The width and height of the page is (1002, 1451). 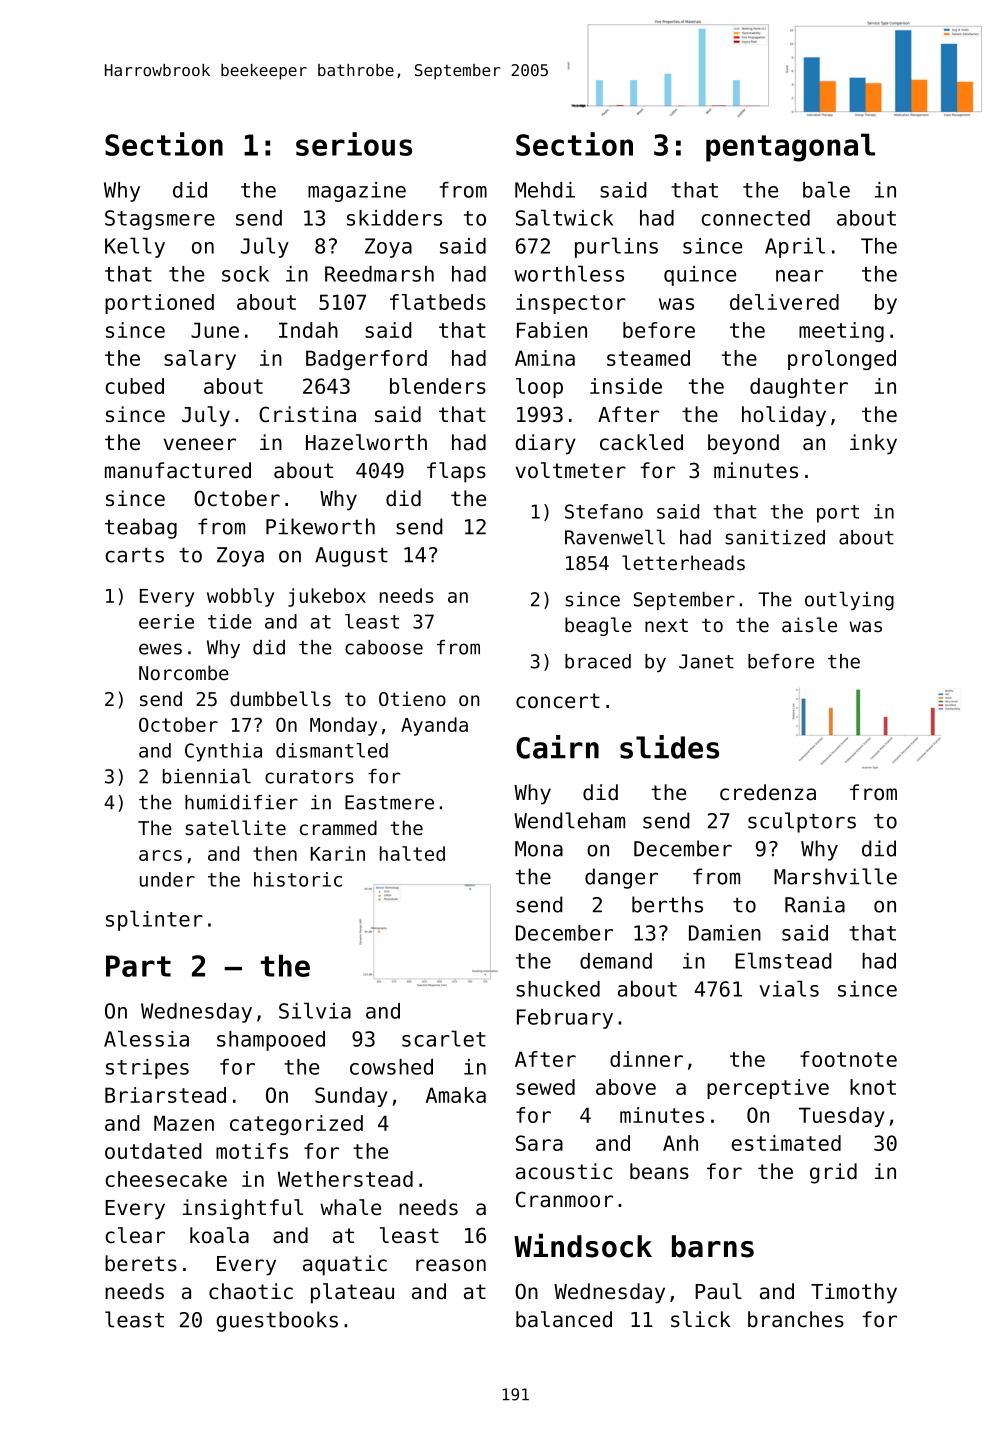 I want to click on under, so click(x=167, y=879).
